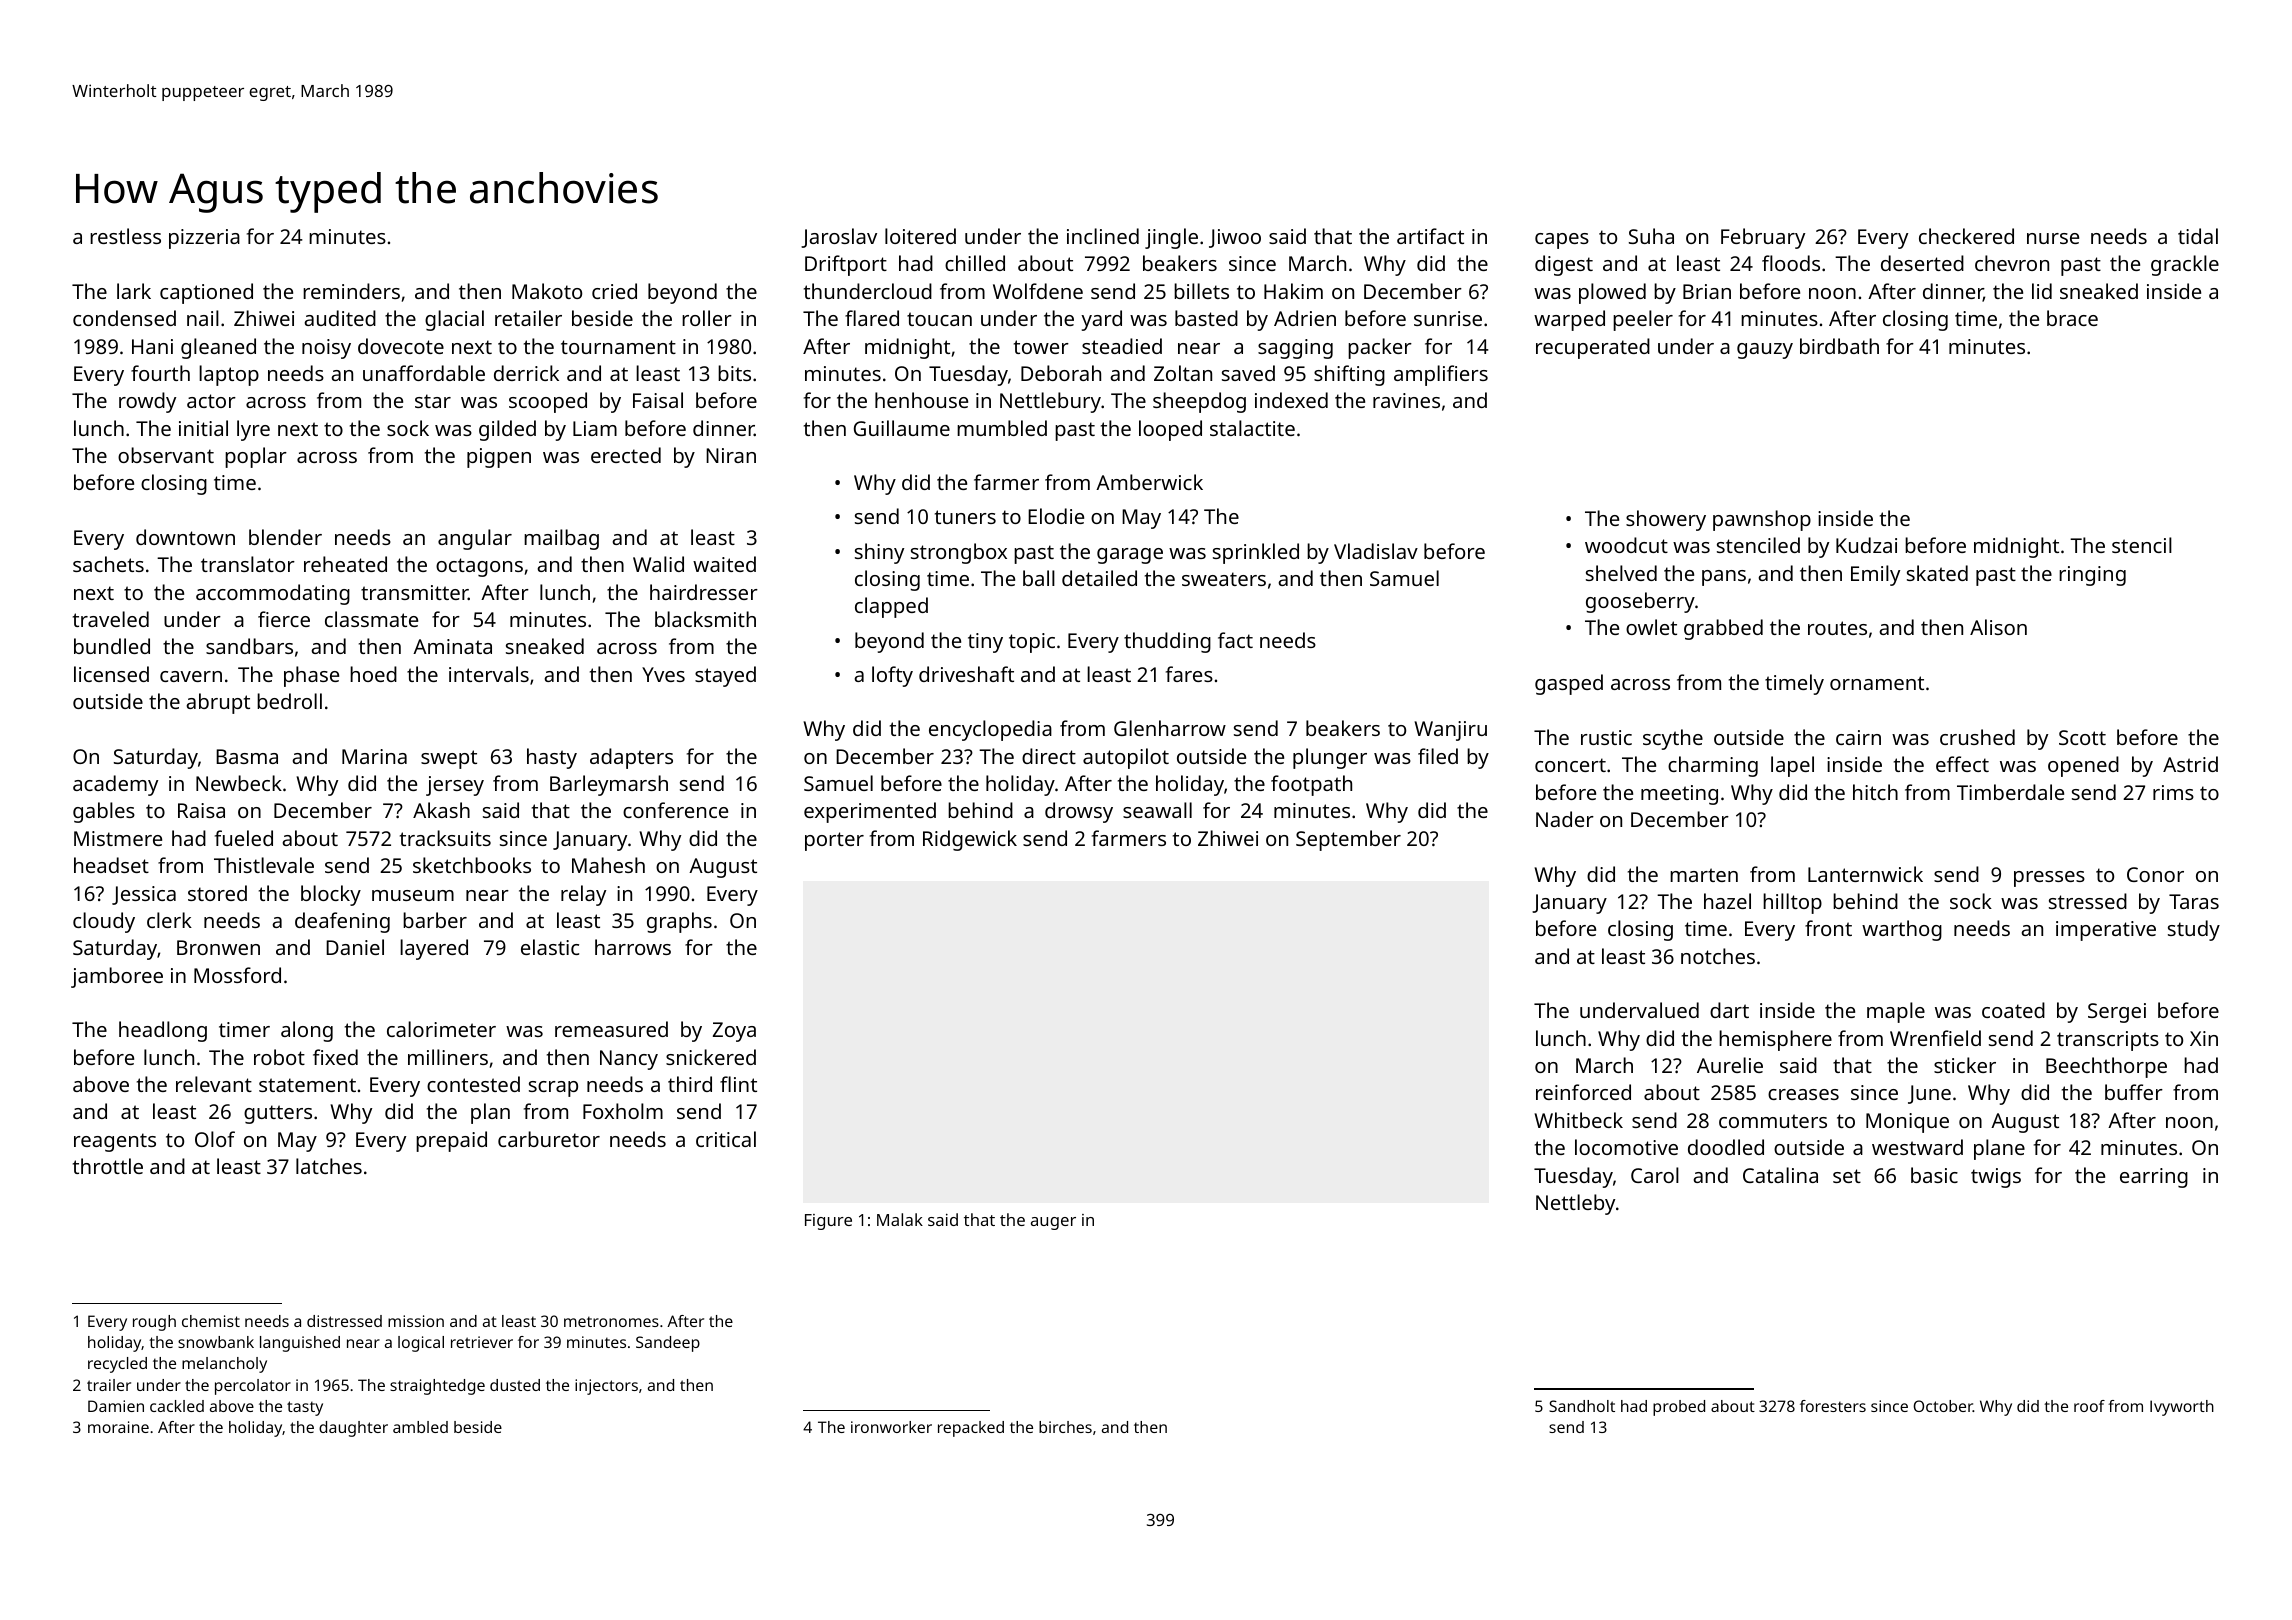 This screenshot has height=1620, width=2292. Describe the element at coordinates (1103, 236) in the screenshot. I see `inclined` at that location.
